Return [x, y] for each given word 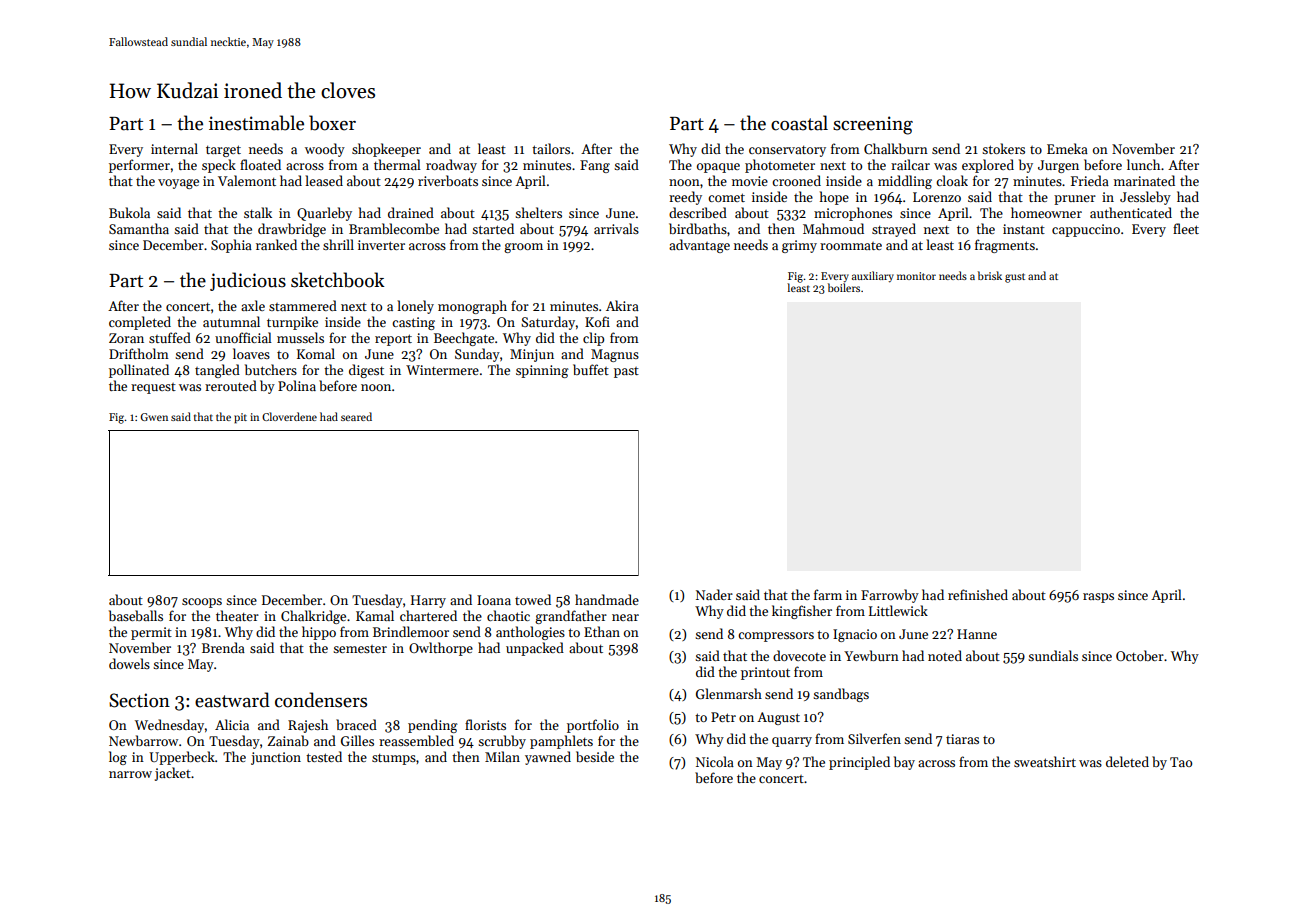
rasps [1098, 598]
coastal [799, 123]
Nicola [715, 761]
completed [140, 323]
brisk [990, 275]
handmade [607, 599]
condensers [321, 700]
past [626, 372]
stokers [1003, 148]
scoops [202, 603]
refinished [978, 594]
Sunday [477, 355]
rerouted [231, 385]
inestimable [256, 123]
